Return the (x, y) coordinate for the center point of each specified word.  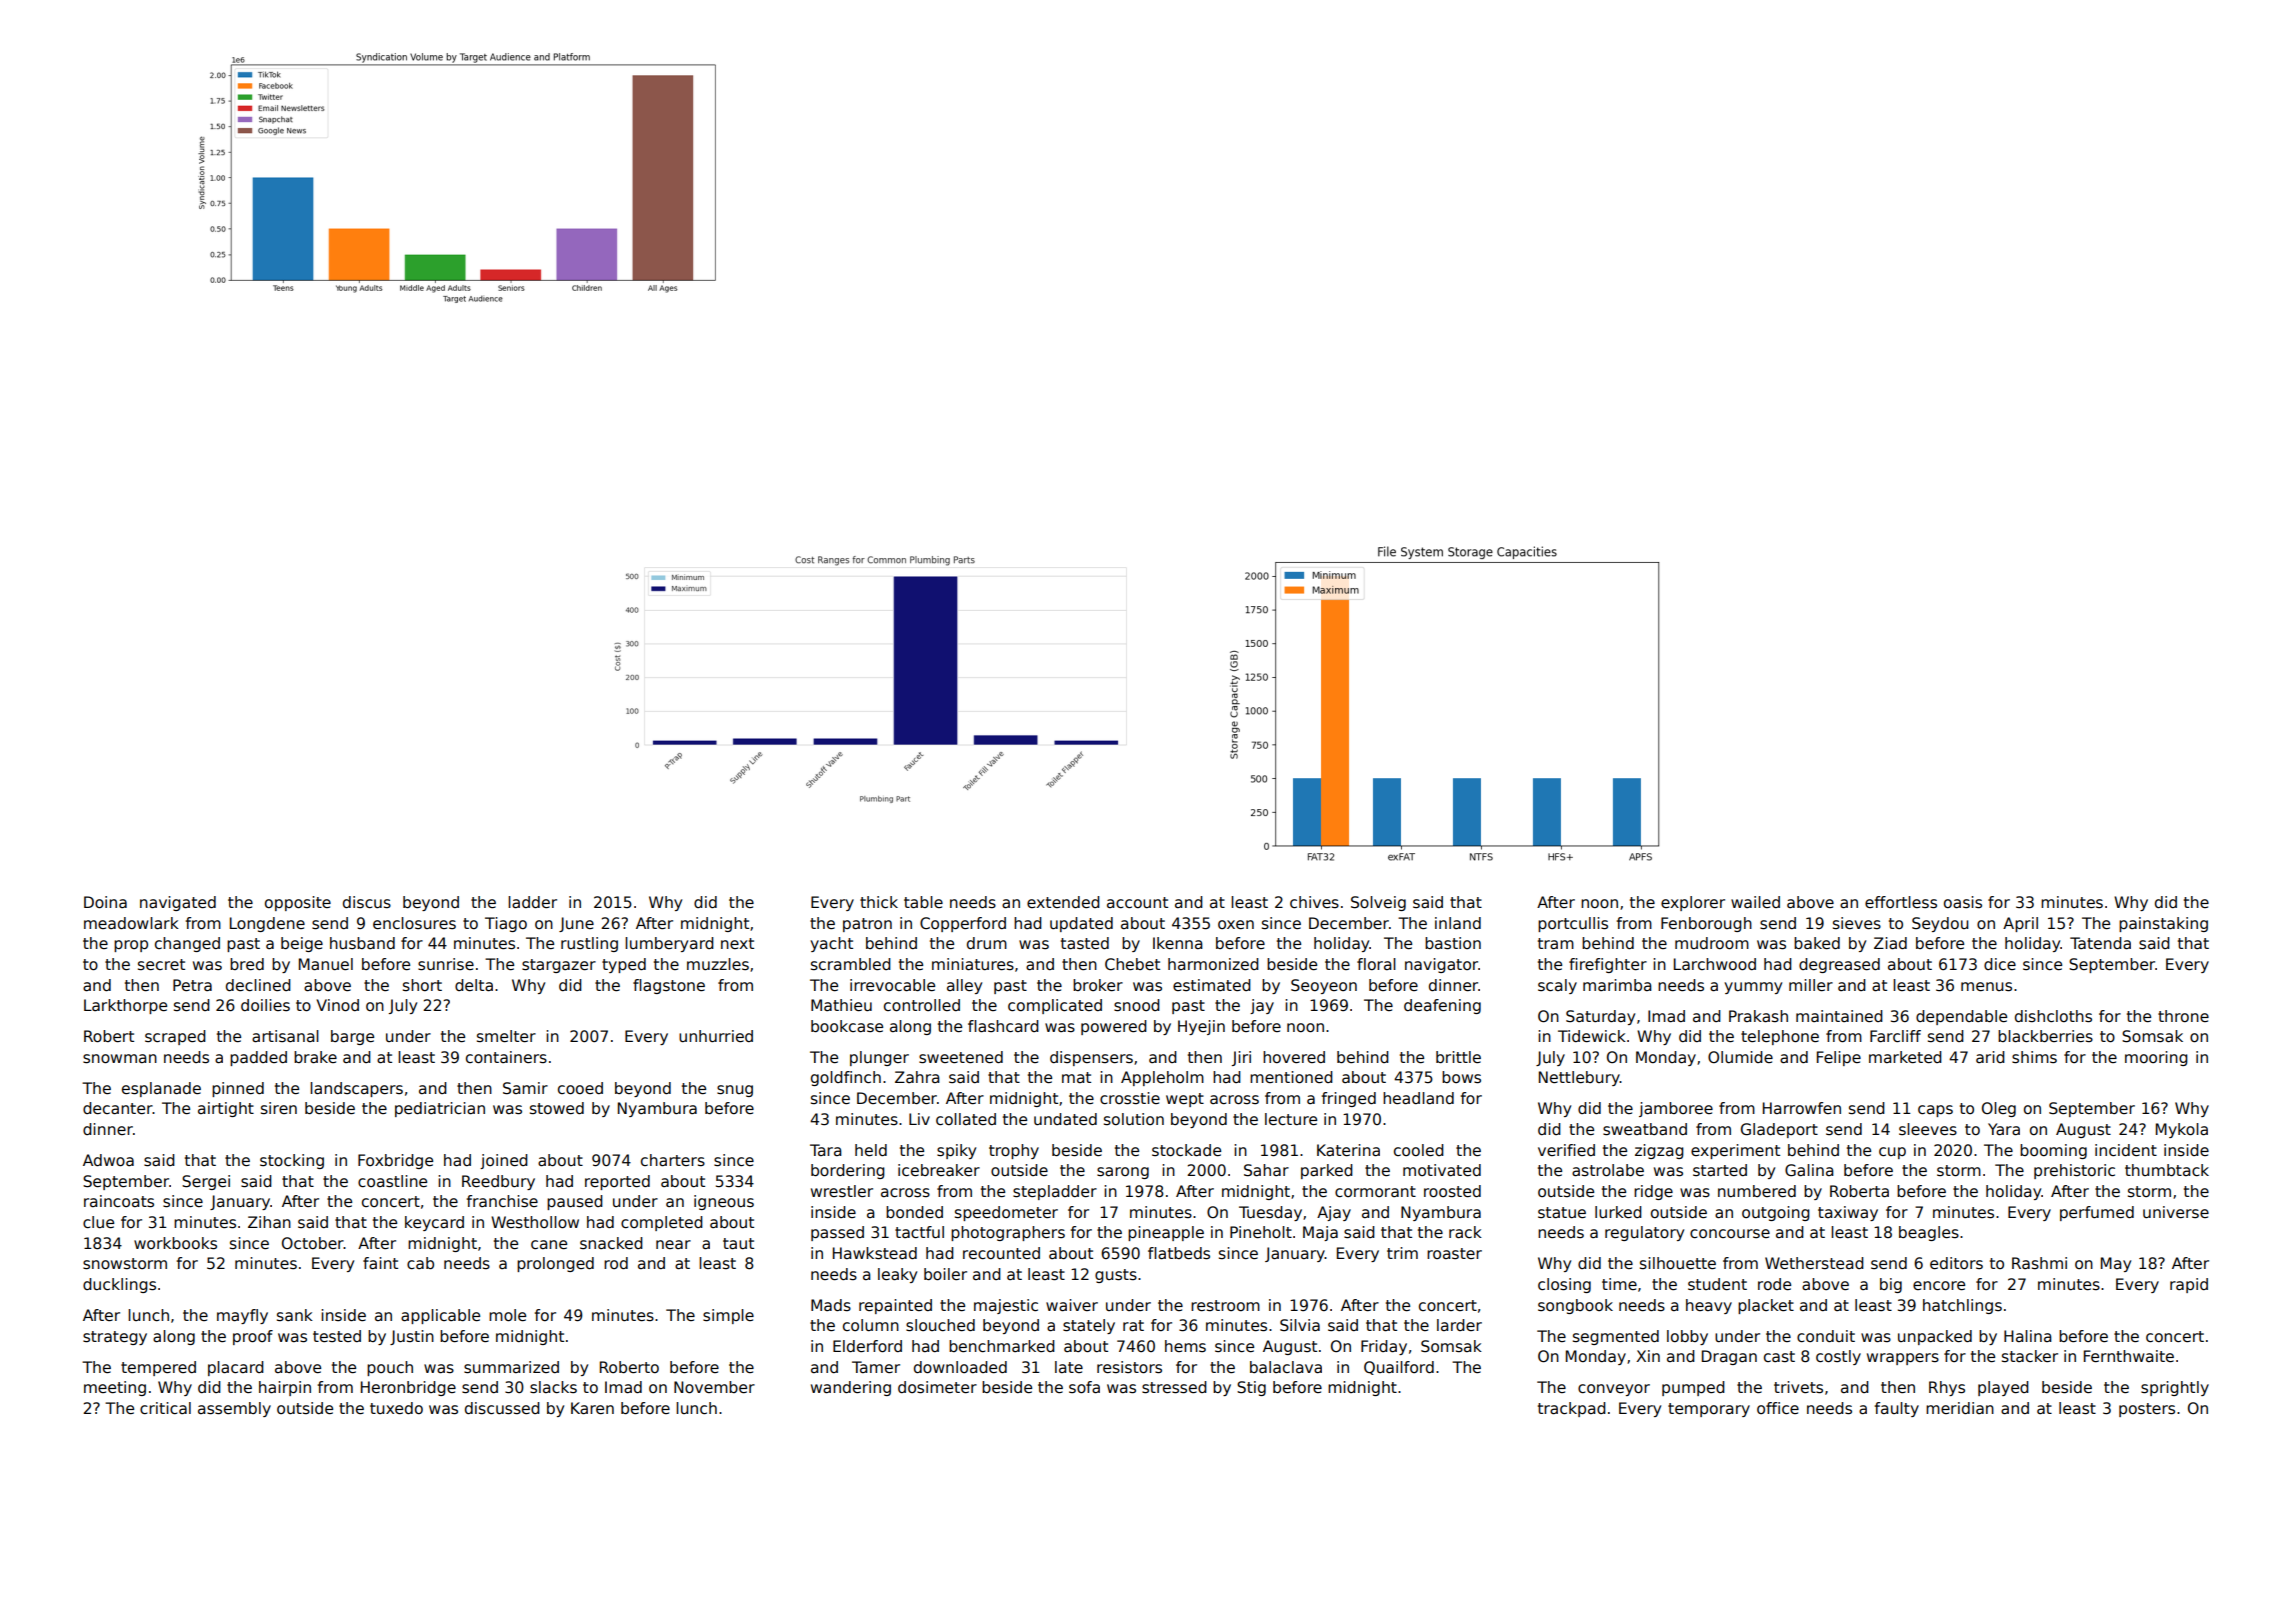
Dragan (1729, 1357)
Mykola (2182, 1130)
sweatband (1645, 1129)
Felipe (1839, 1058)
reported (617, 1182)
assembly (234, 1409)
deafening (1442, 1006)
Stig (1251, 1388)
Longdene (267, 924)
